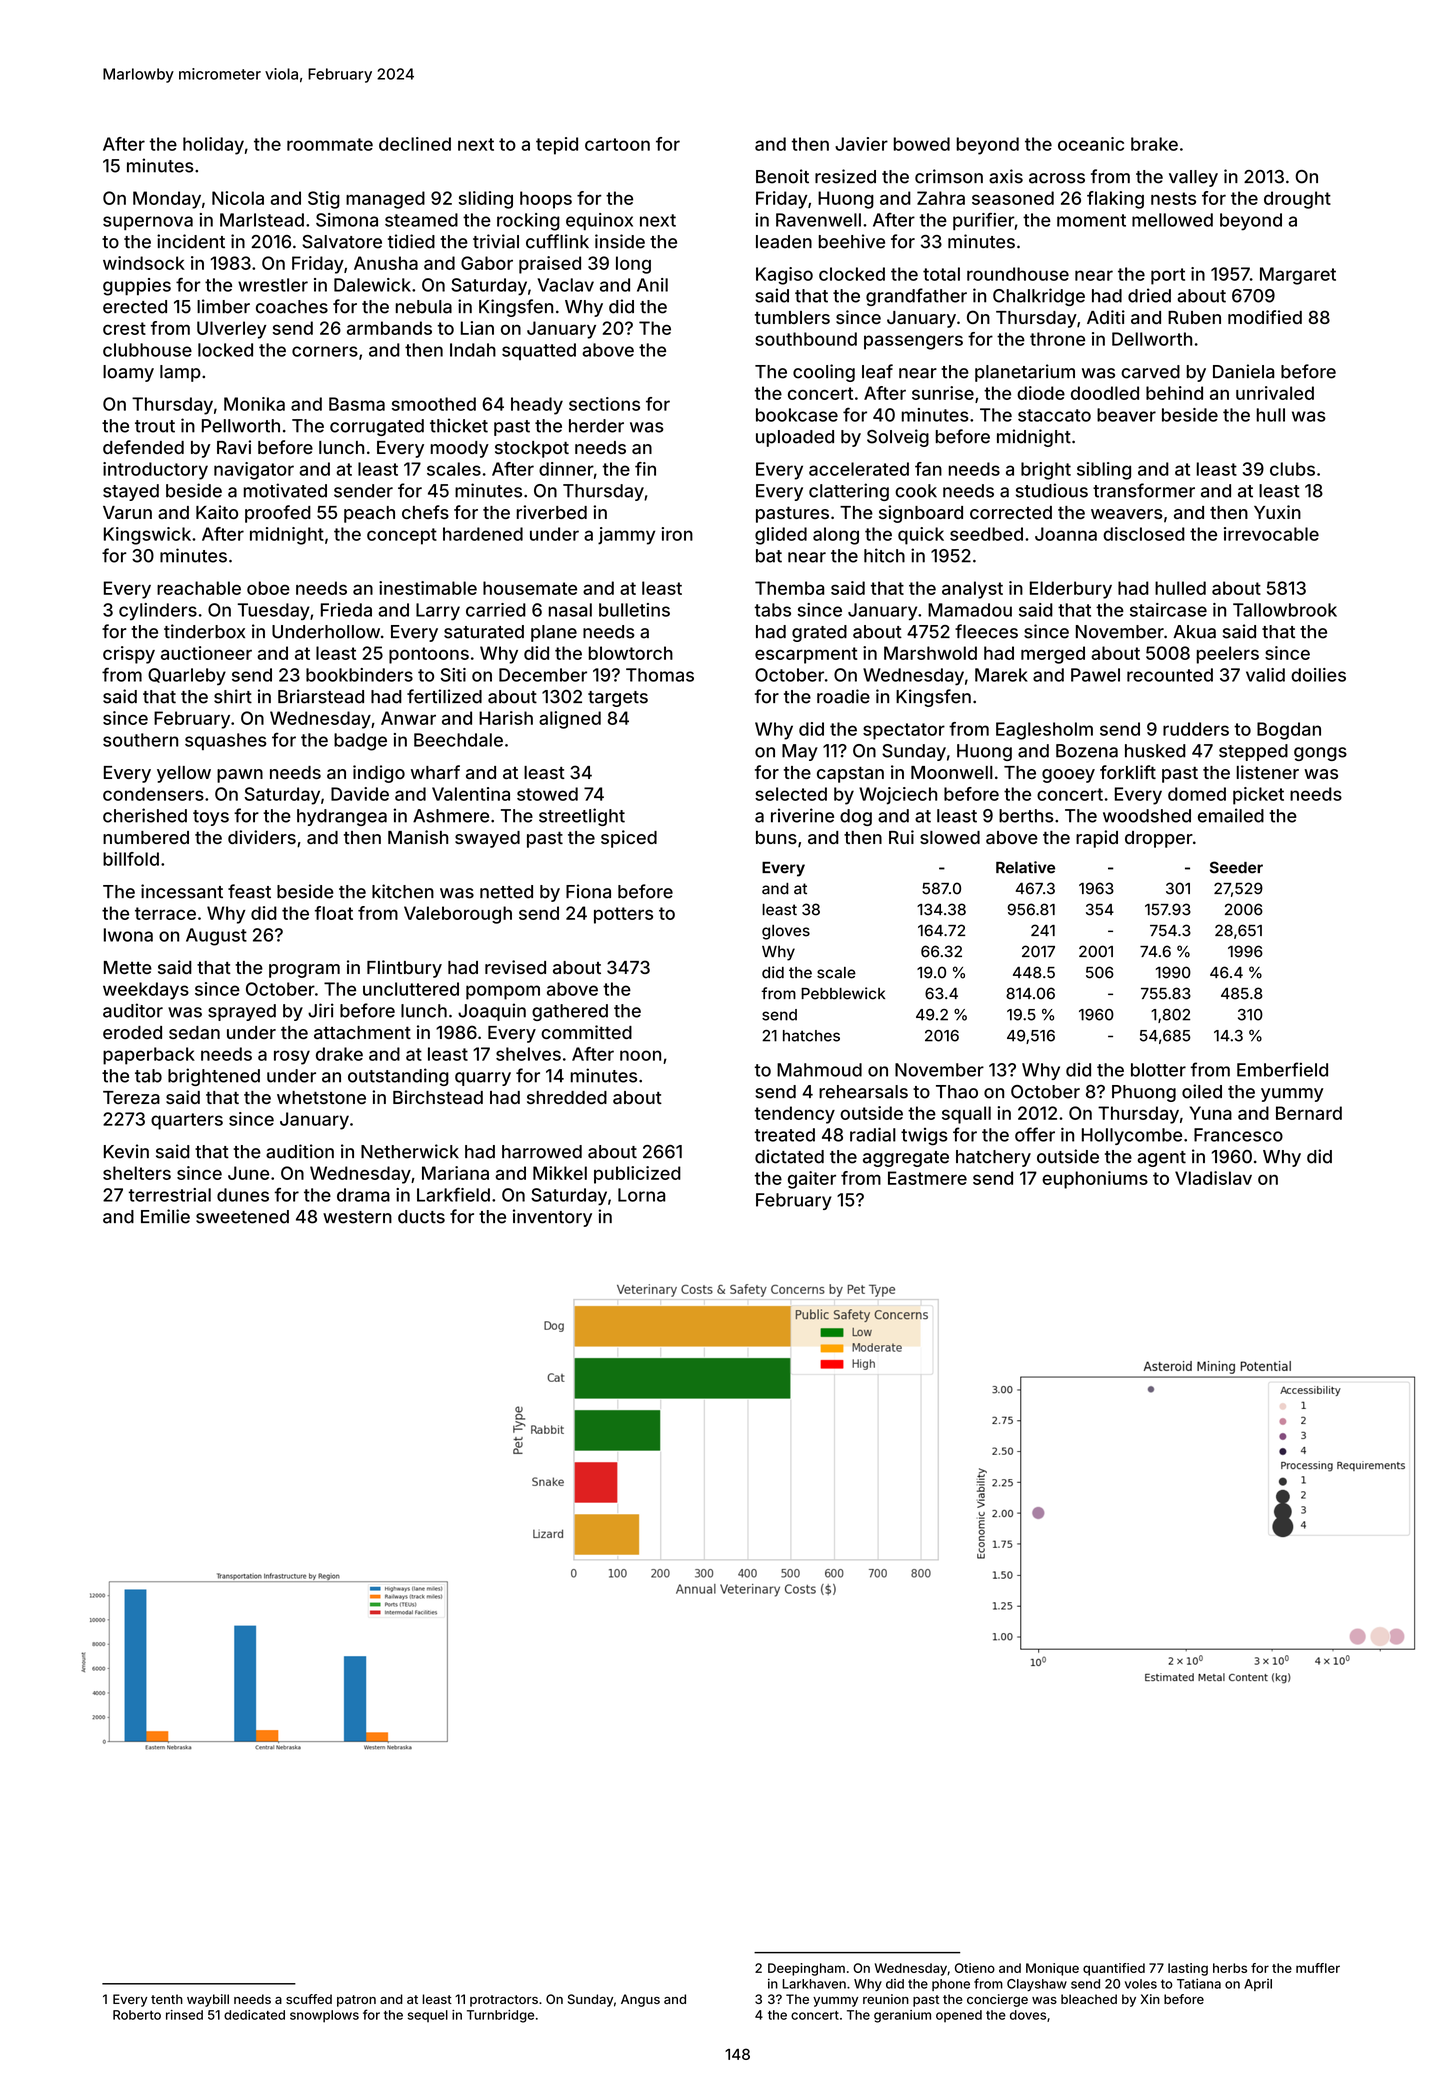 This page has width=1450, height=2100. Describe the element at coordinates (158, 612) in the page. I see `cylinders` at that location.
